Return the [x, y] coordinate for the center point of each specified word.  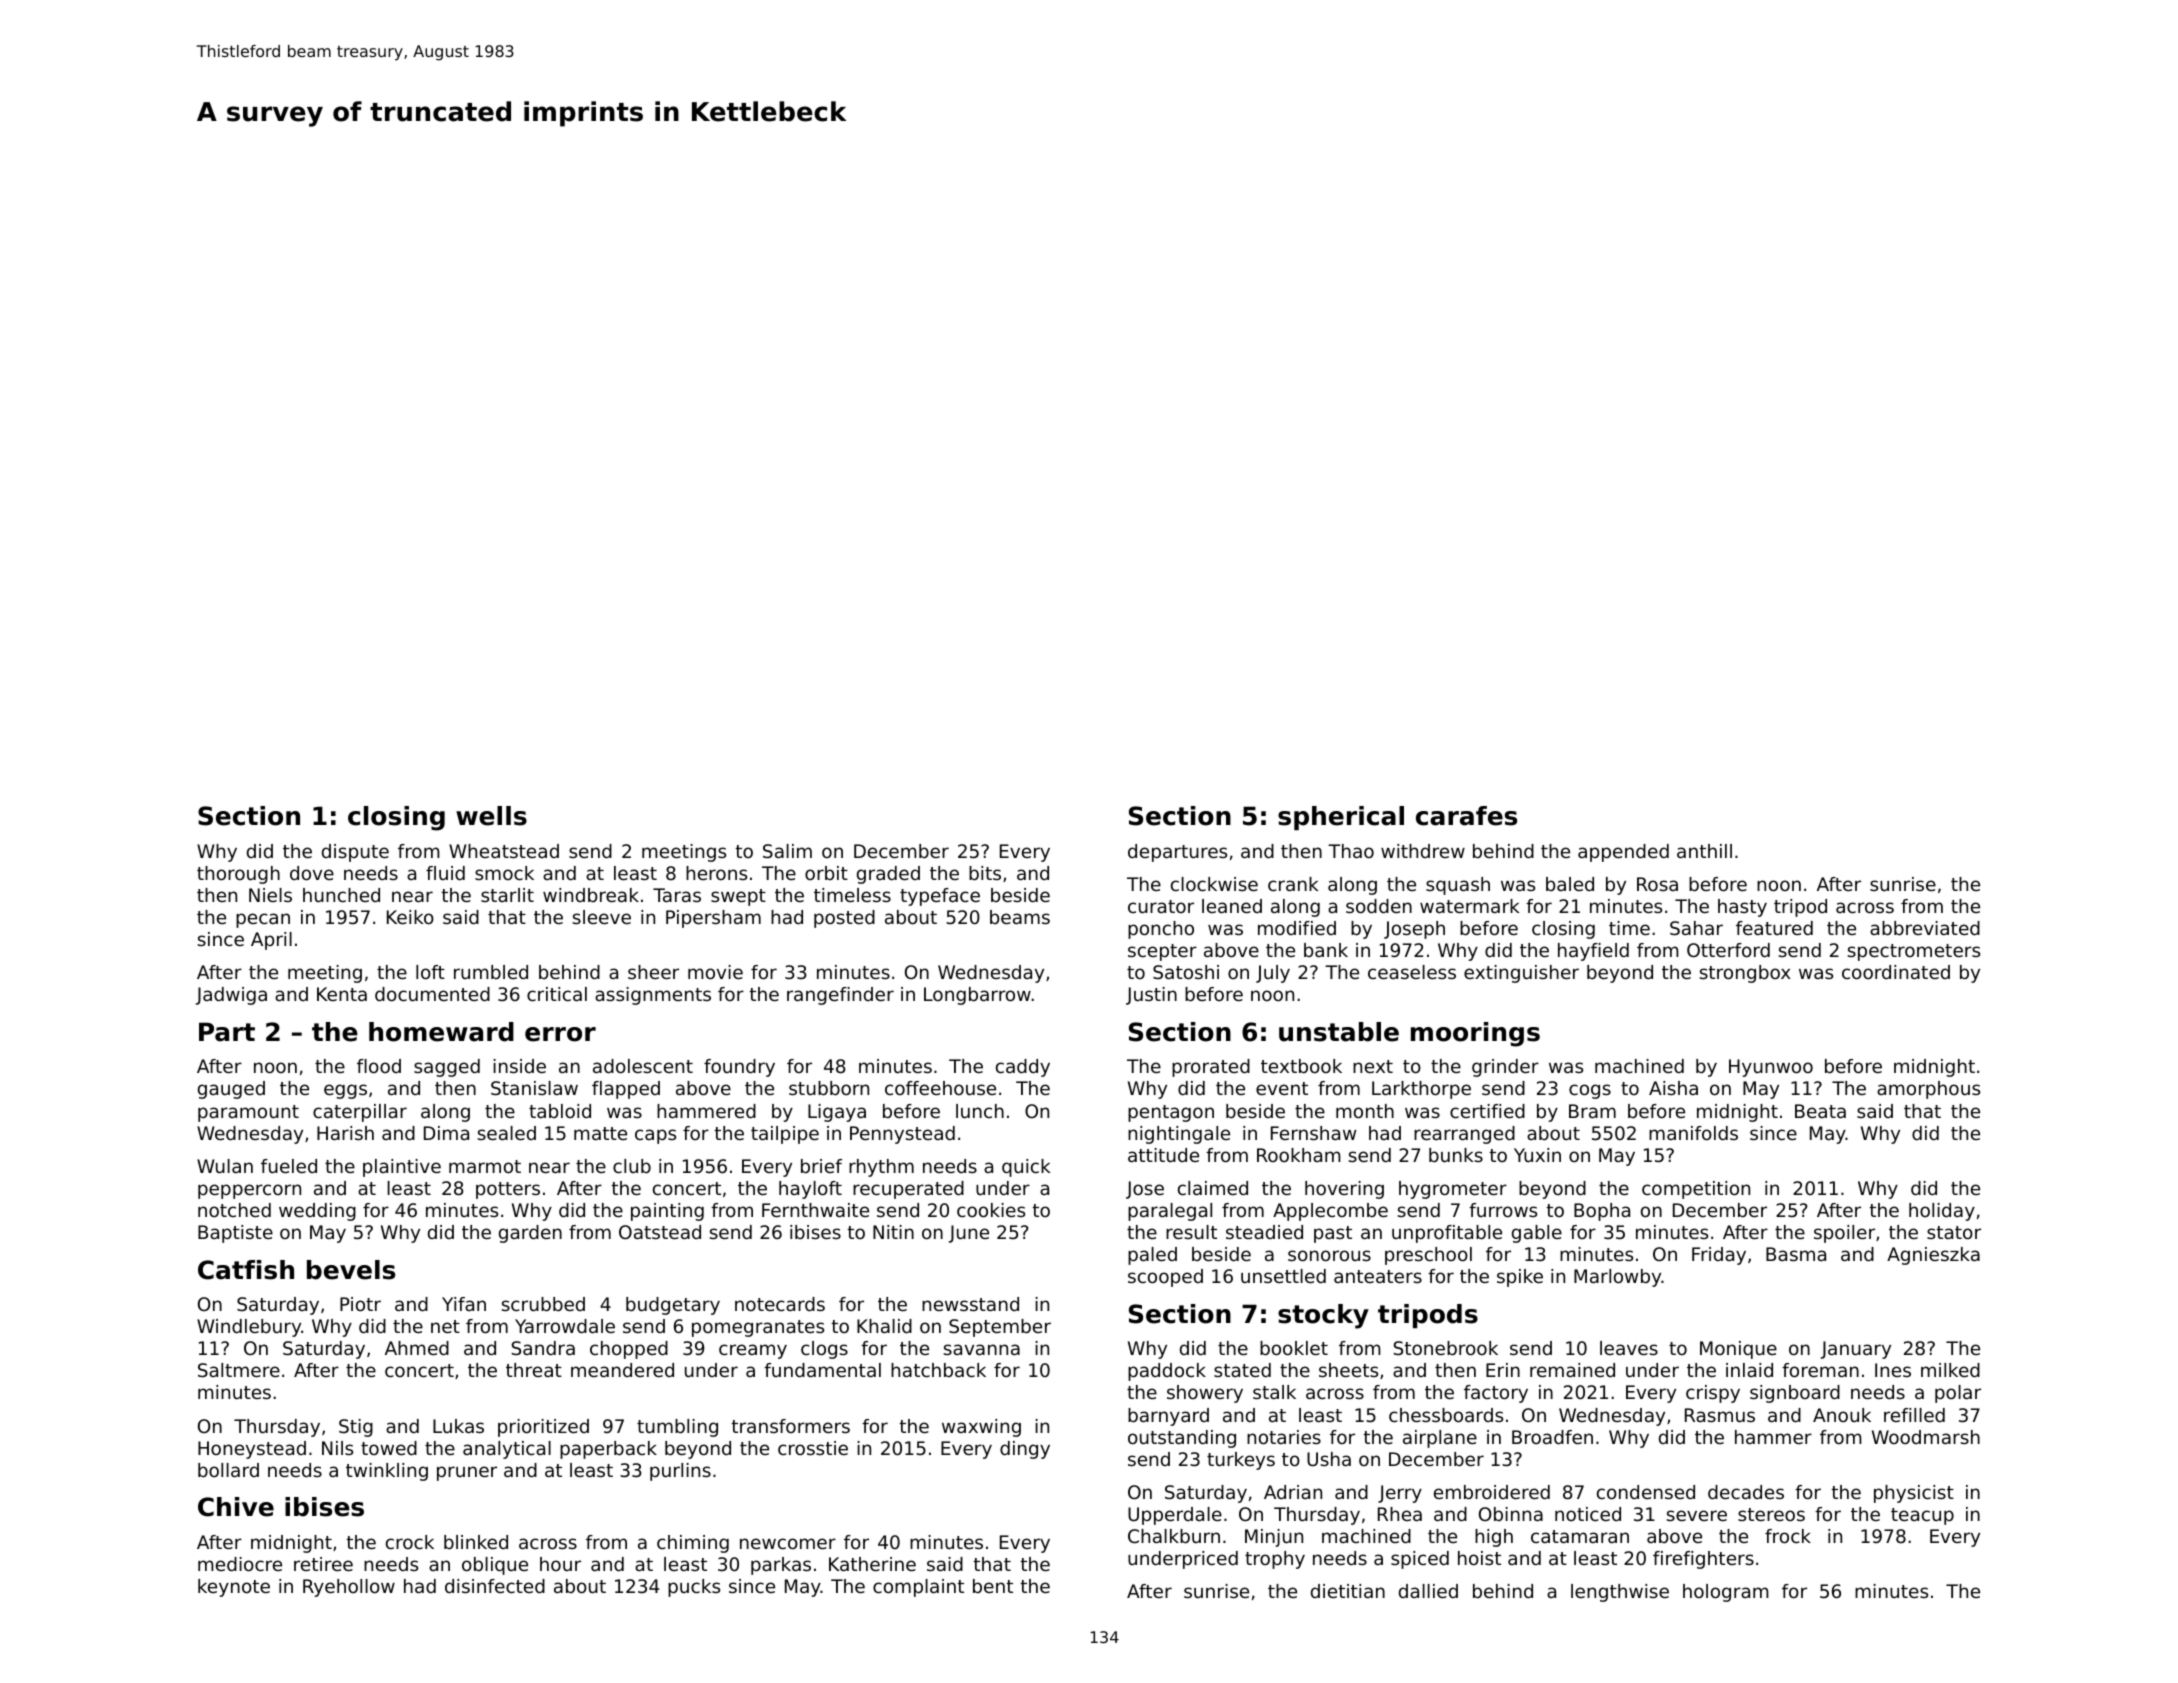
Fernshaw [1313, 1133]
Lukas [458, 1426]
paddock [1167, 1372]
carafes [1466, 816]
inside [519, 1066]
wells [491, 816]
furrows [1503, 1210]
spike [1520, 1278]
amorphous [1928, 1090]
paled [1152, 1256]
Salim [787, 851]
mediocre [240, 1564]
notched [234, 1210]
